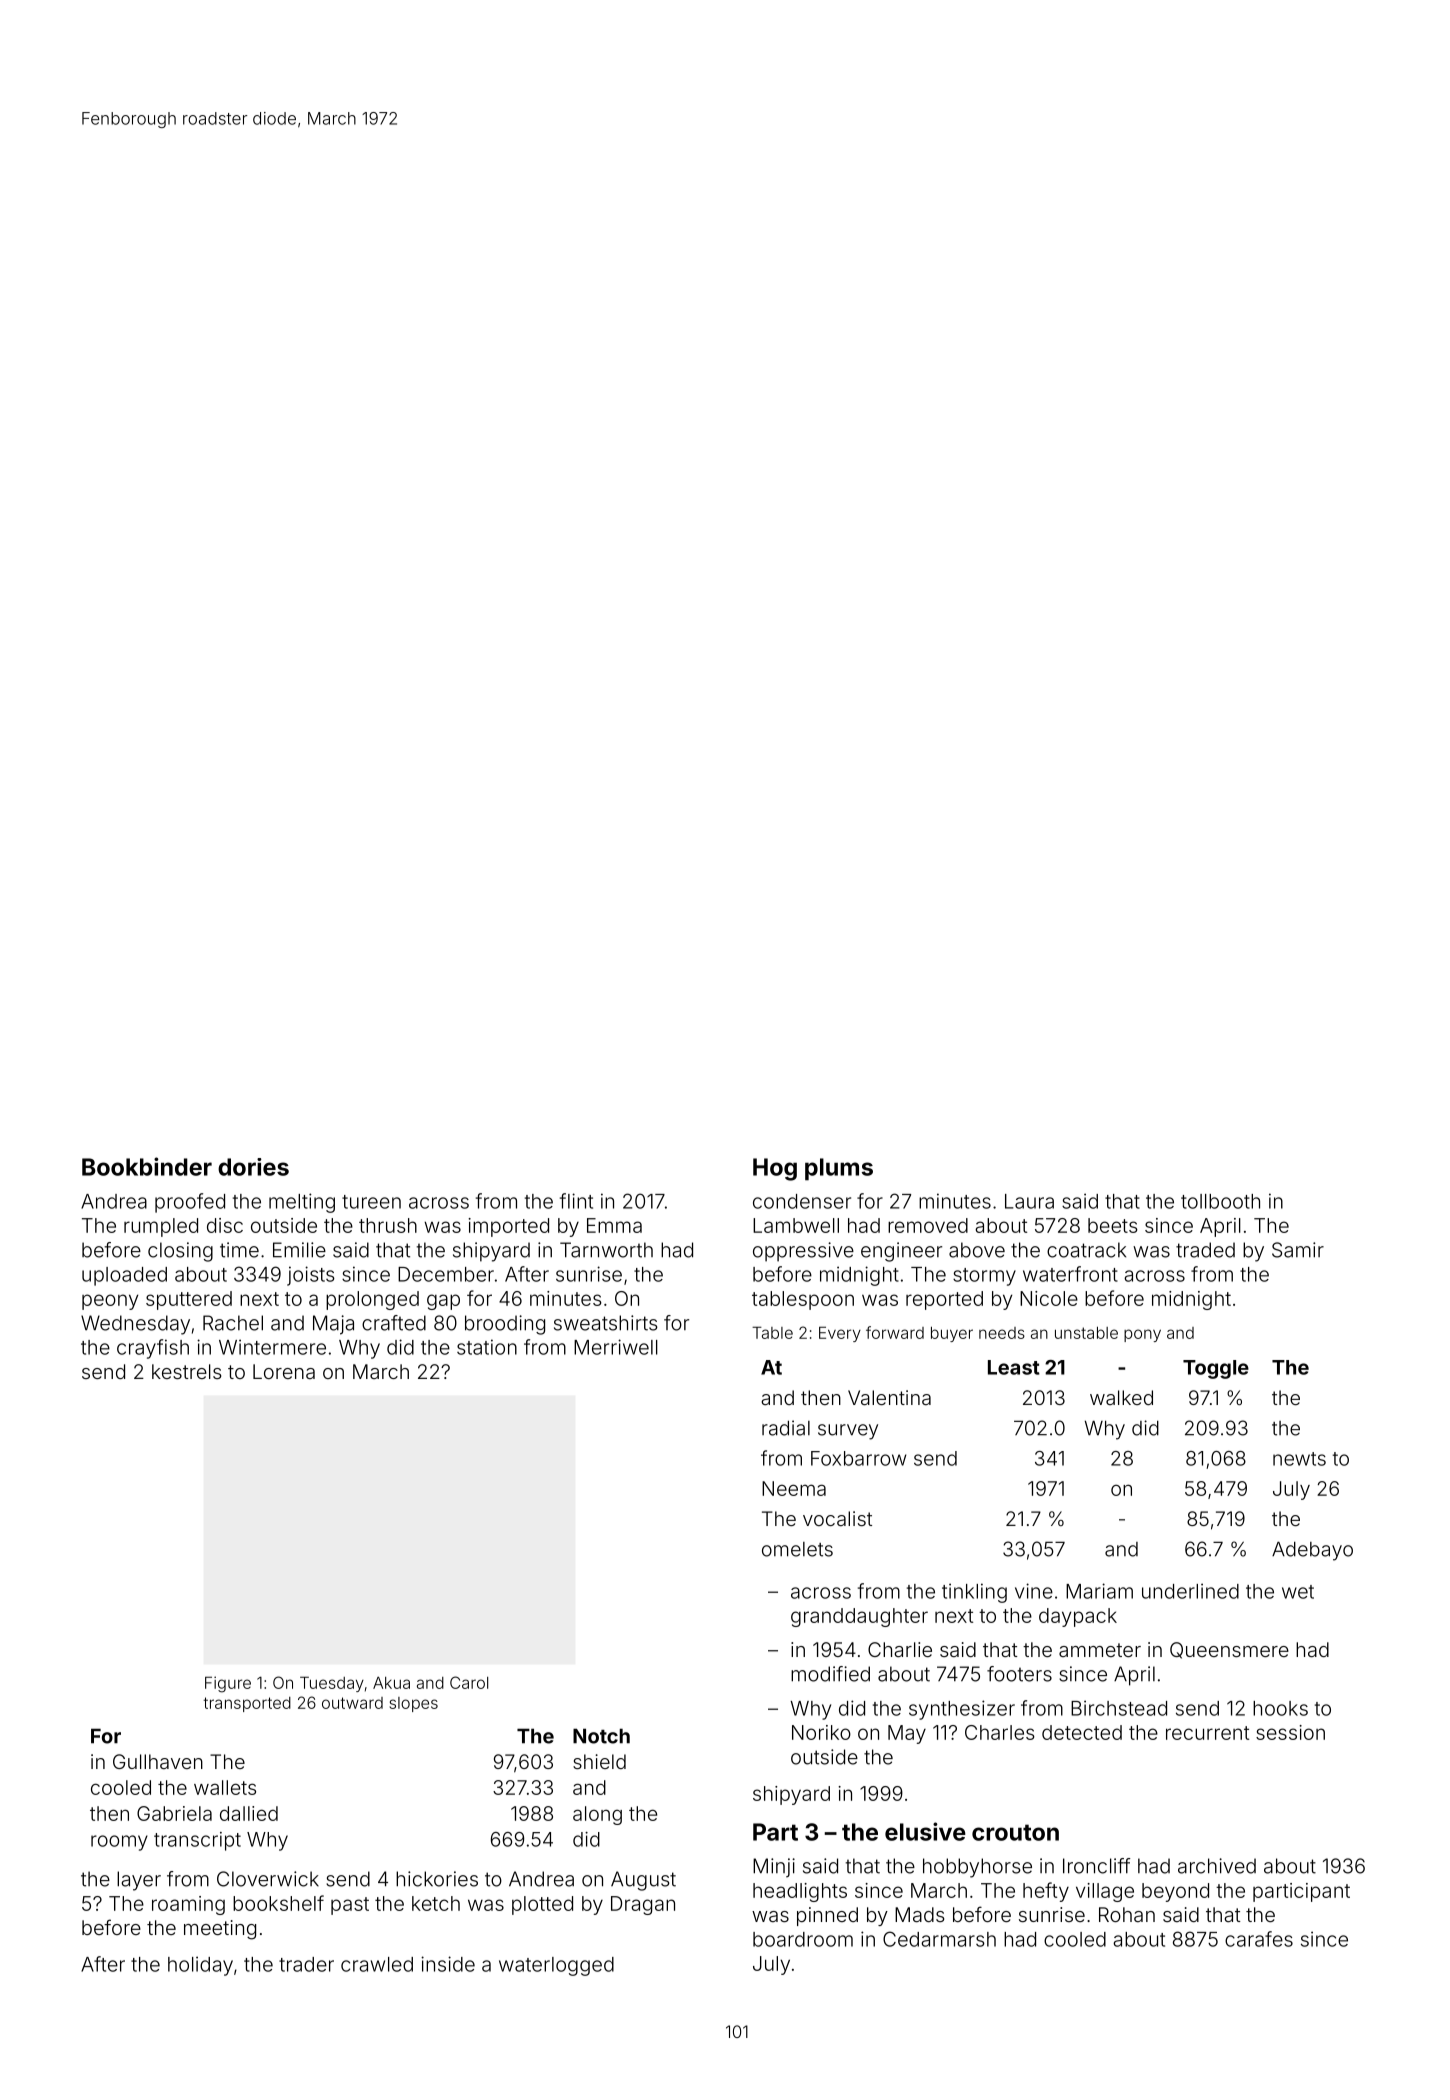  I want to click on Akua, so click(391, 1682).
